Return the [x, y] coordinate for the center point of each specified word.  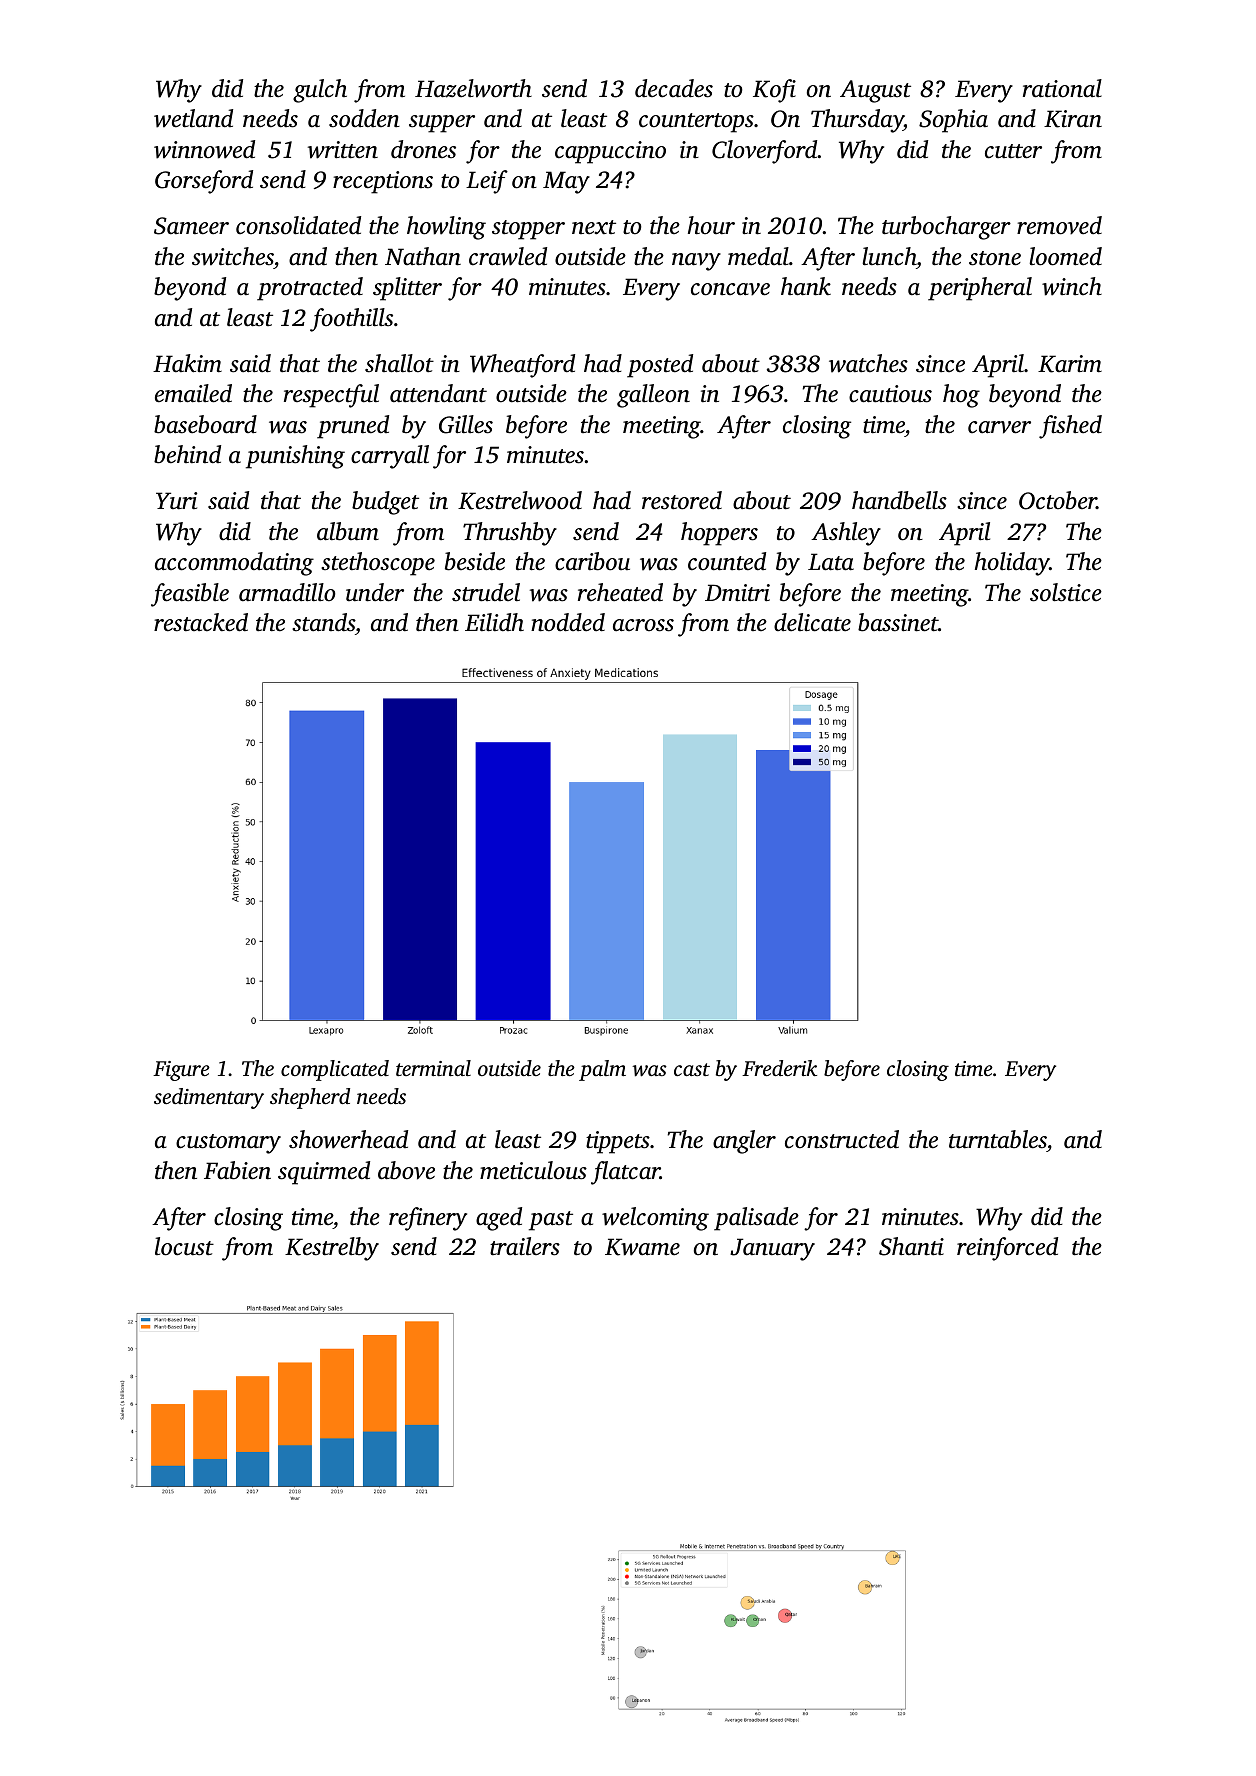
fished [1070, 427]
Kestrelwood [520, 500]
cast [692, 1069]
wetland [193, 118]
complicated [335, 1070]
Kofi [774, 91]
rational [1062, 88]
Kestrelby [332, 1249]
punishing [295, 457]
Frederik [779, 1068]
